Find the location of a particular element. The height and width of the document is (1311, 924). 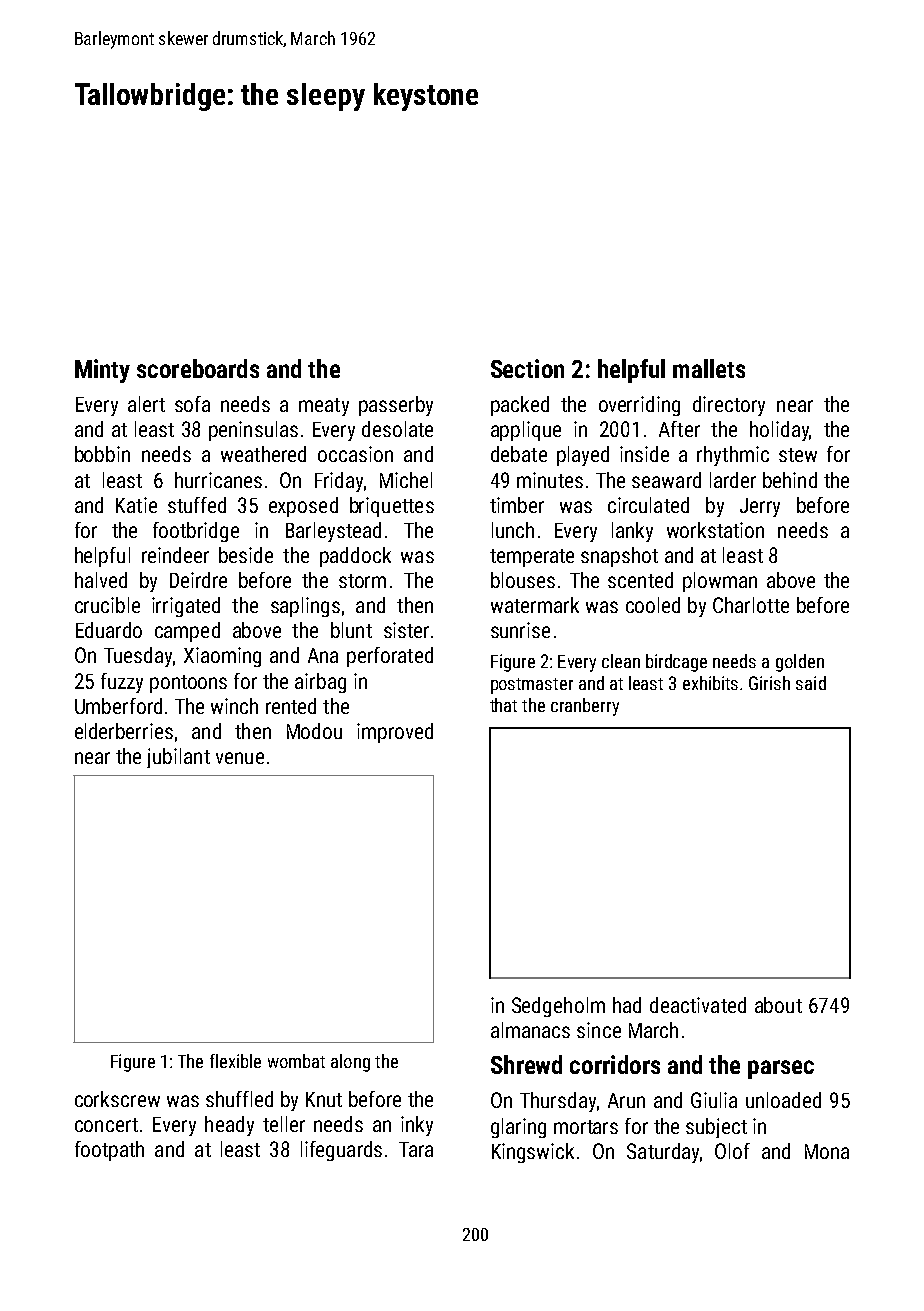

Kingswick is located at coordinates (533, 1153).
